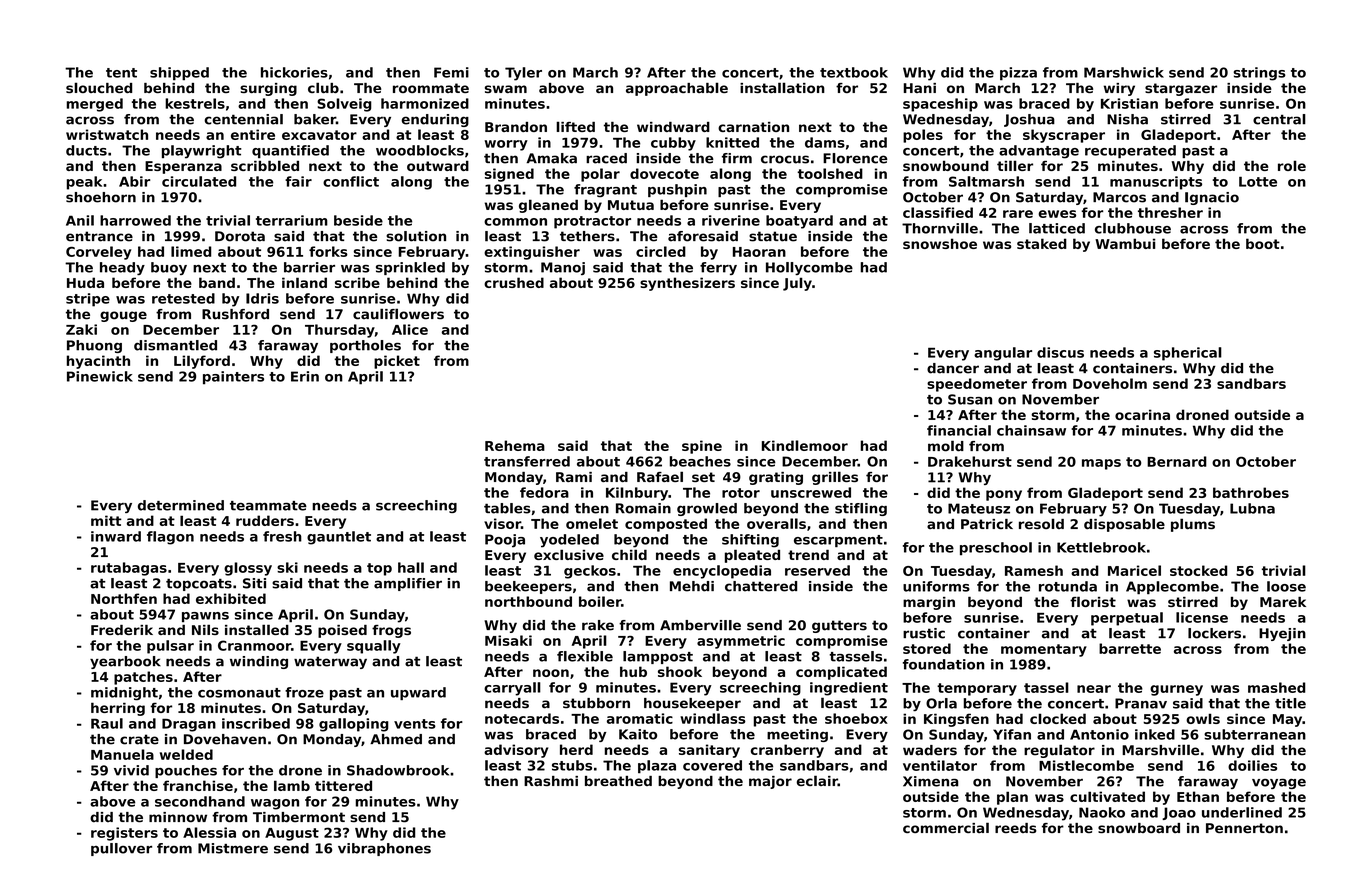 The width and height of the screenshot is (1372, 887). What do you see at coordinates (666, 525) in the screenshot?
I see `composted` at bounding box center [666, 525].
